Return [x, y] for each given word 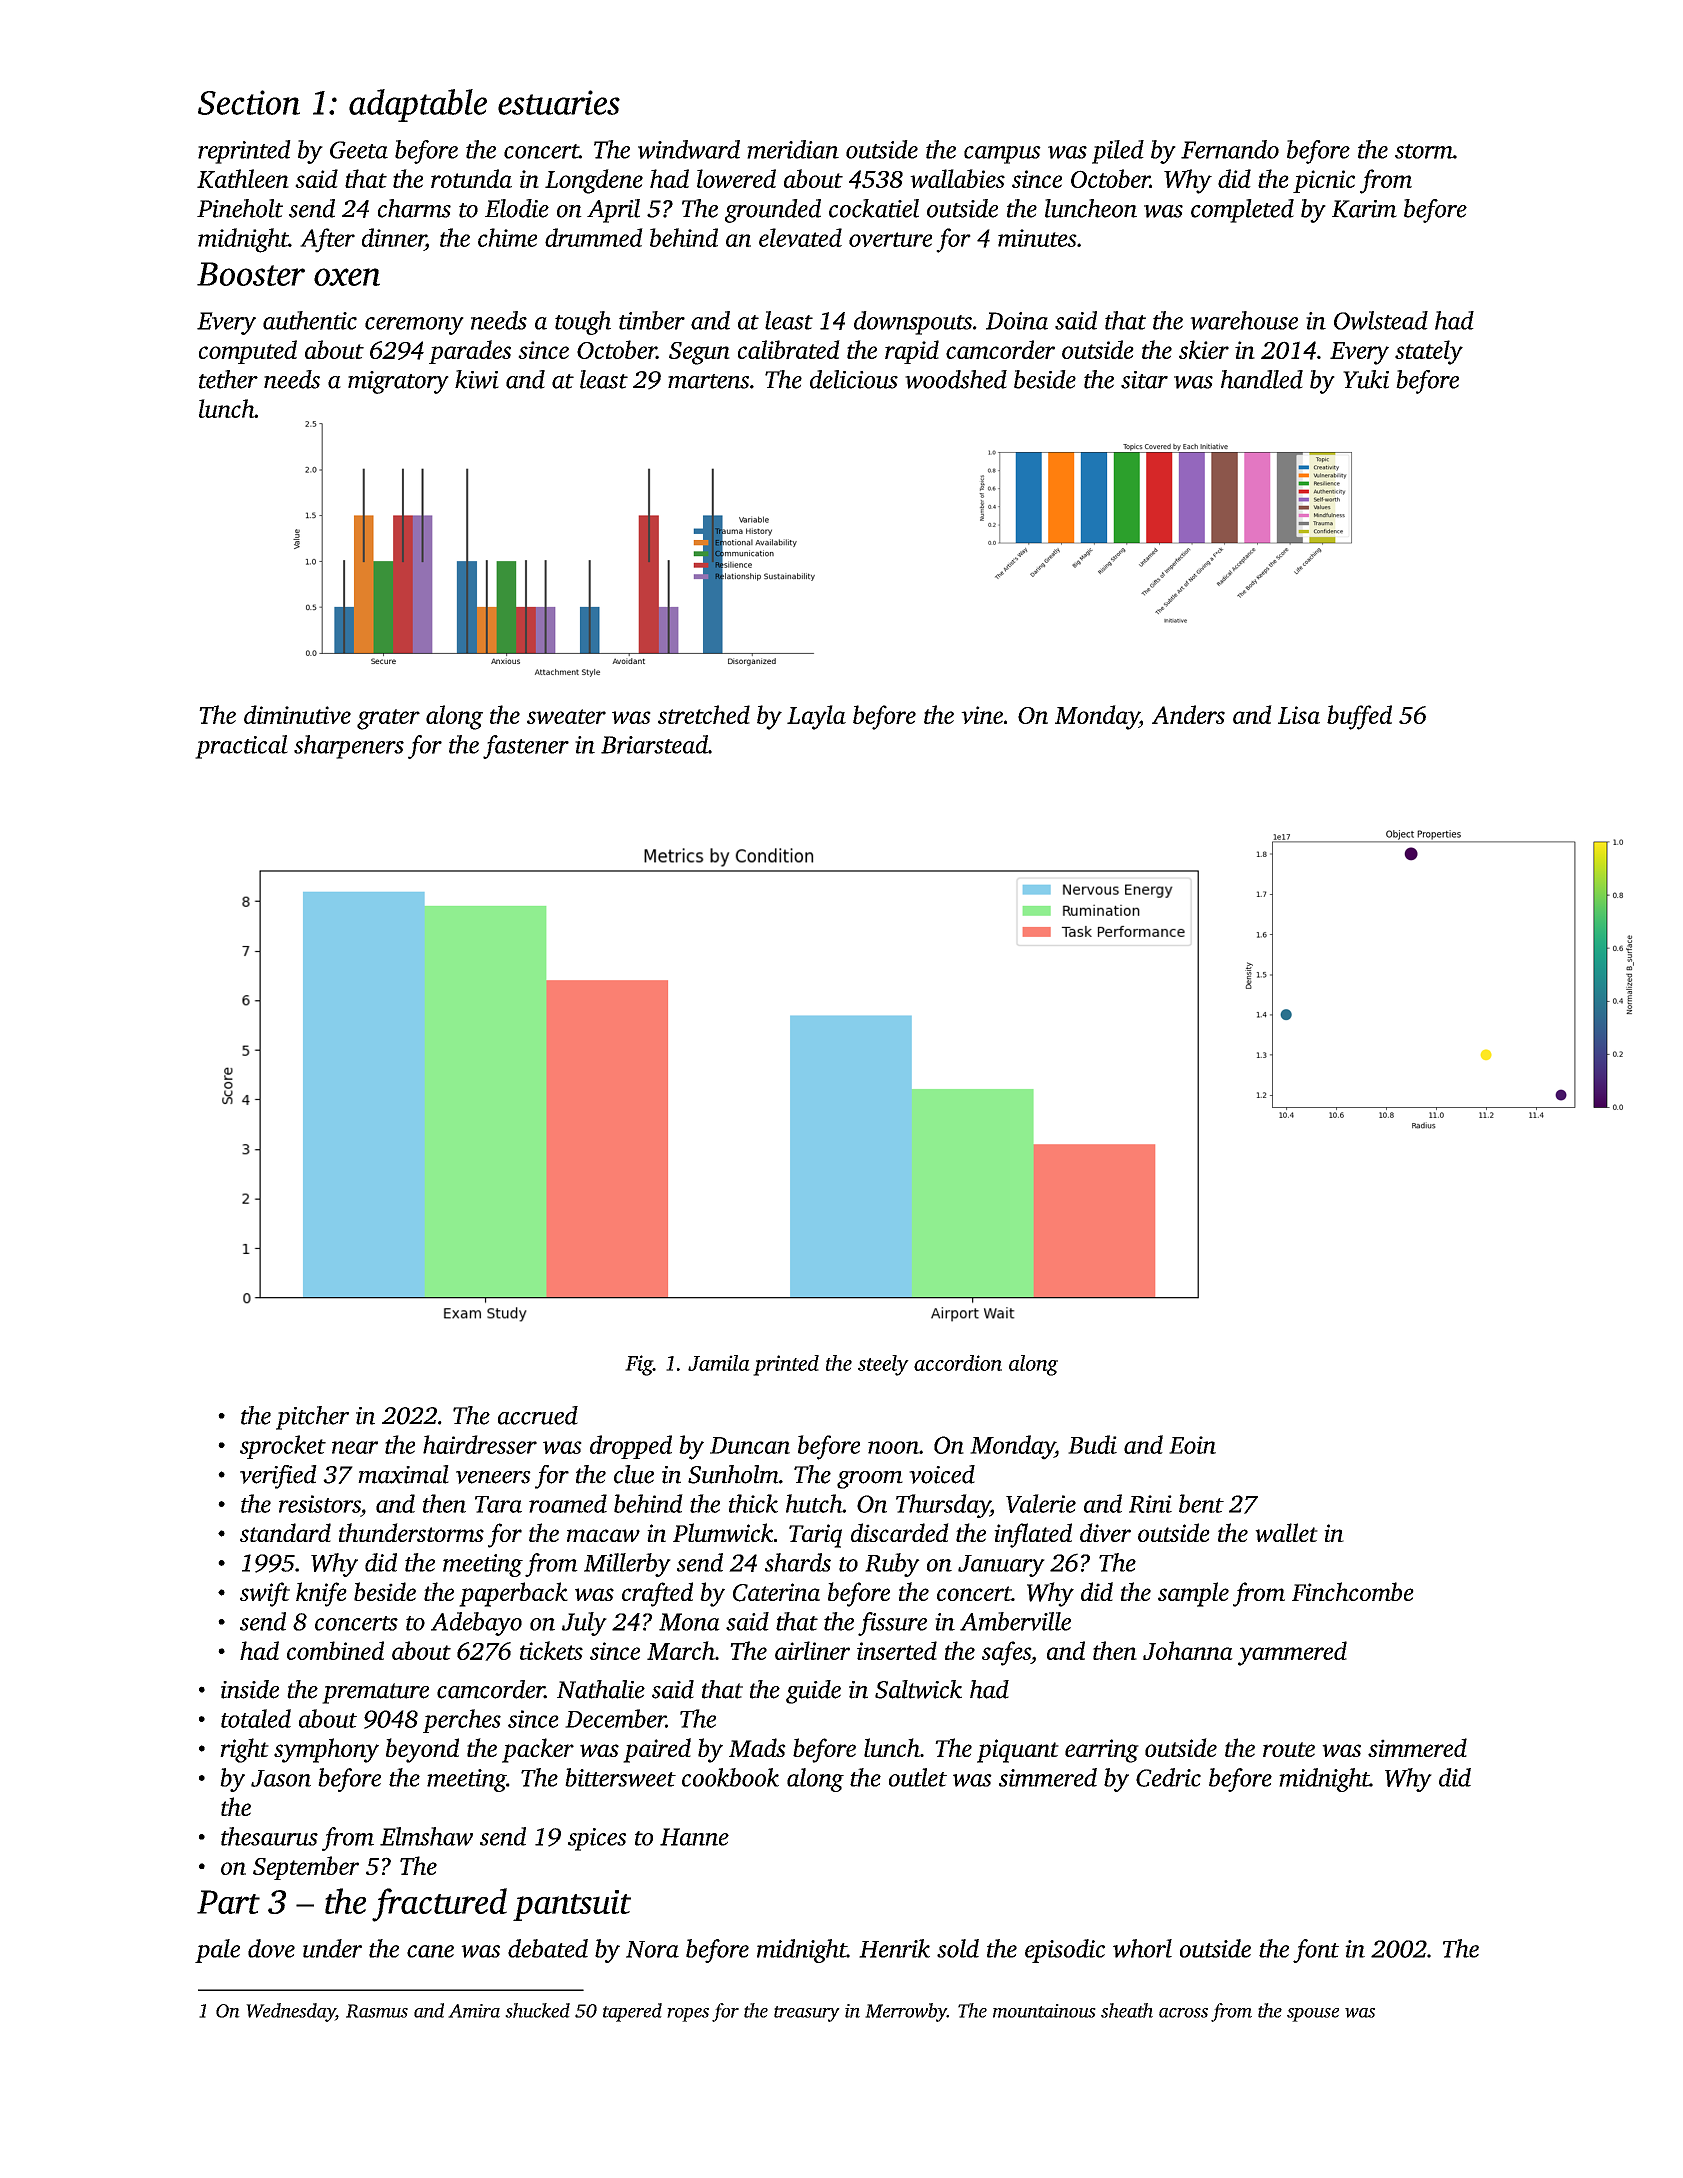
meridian [793, 149]
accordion [958, 1363]
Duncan [750, 1445]
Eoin [1192, 1445]
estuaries [559, 102]
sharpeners [349, 747]
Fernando [1230, 149]
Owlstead [1381, 320]
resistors [320, 1504]
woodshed [956, 379]
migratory [398, 382]
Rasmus [377, 2011]
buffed [1359, 717]
